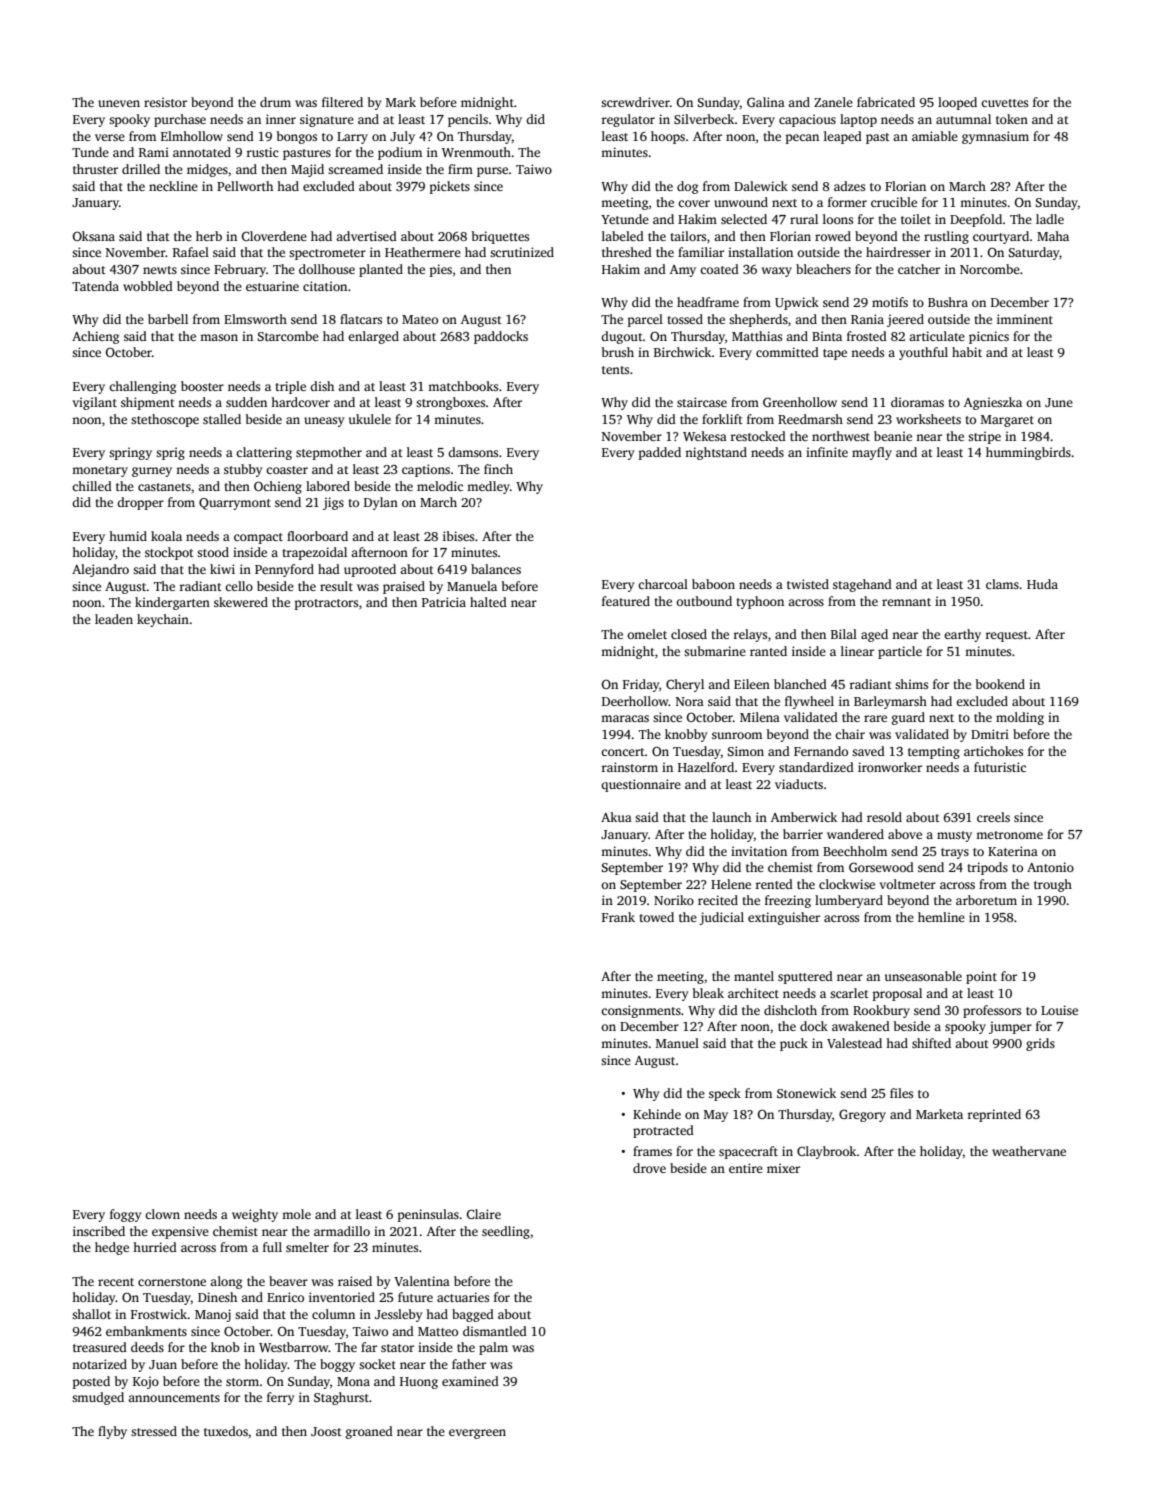 This screenshot has width=1156, height=1496. What do you see at coordinates (477, 1434) in the screenshot?
I see `evergreen` at bounding box center [477, 1434].
